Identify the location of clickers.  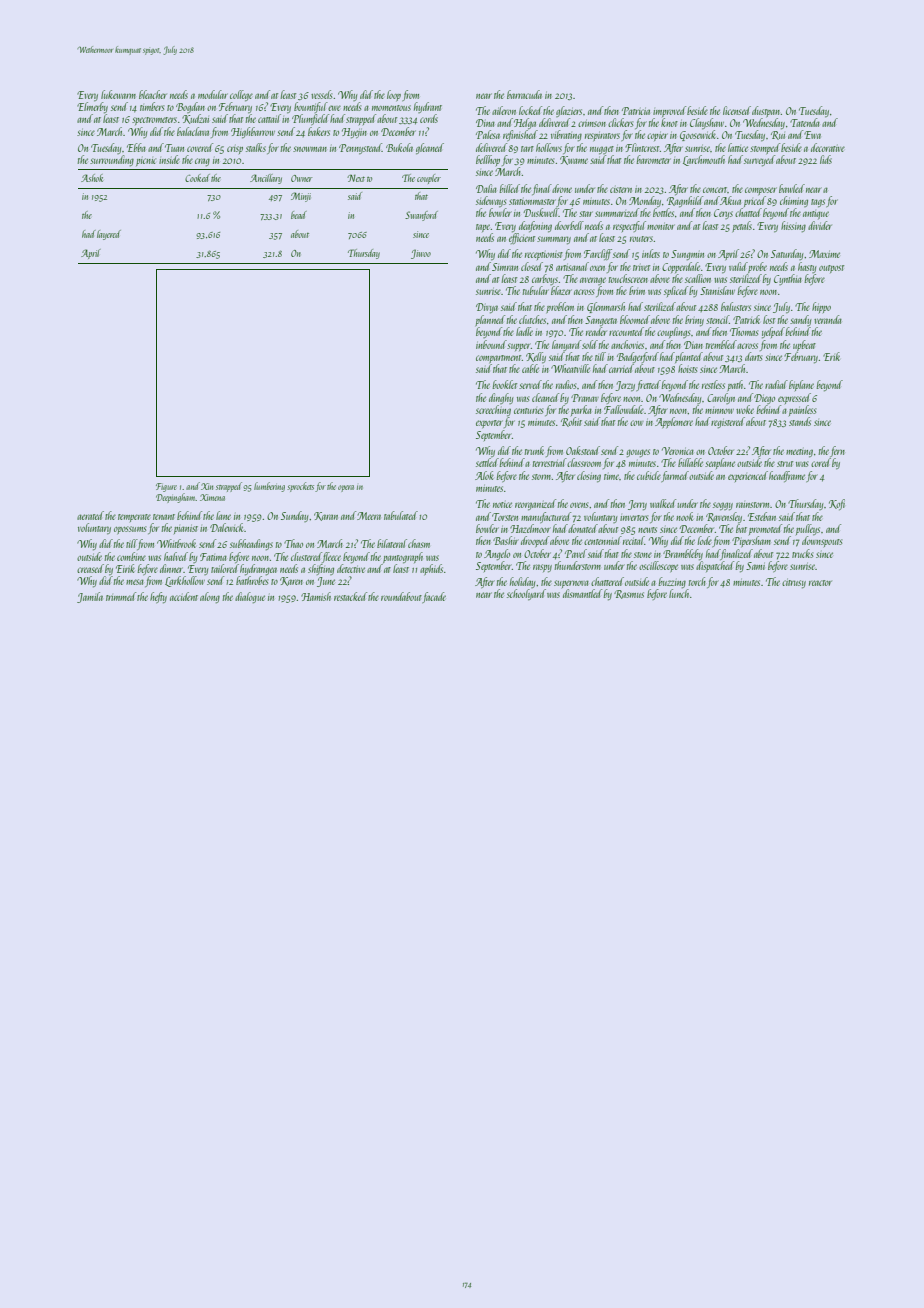
(620, 122).
